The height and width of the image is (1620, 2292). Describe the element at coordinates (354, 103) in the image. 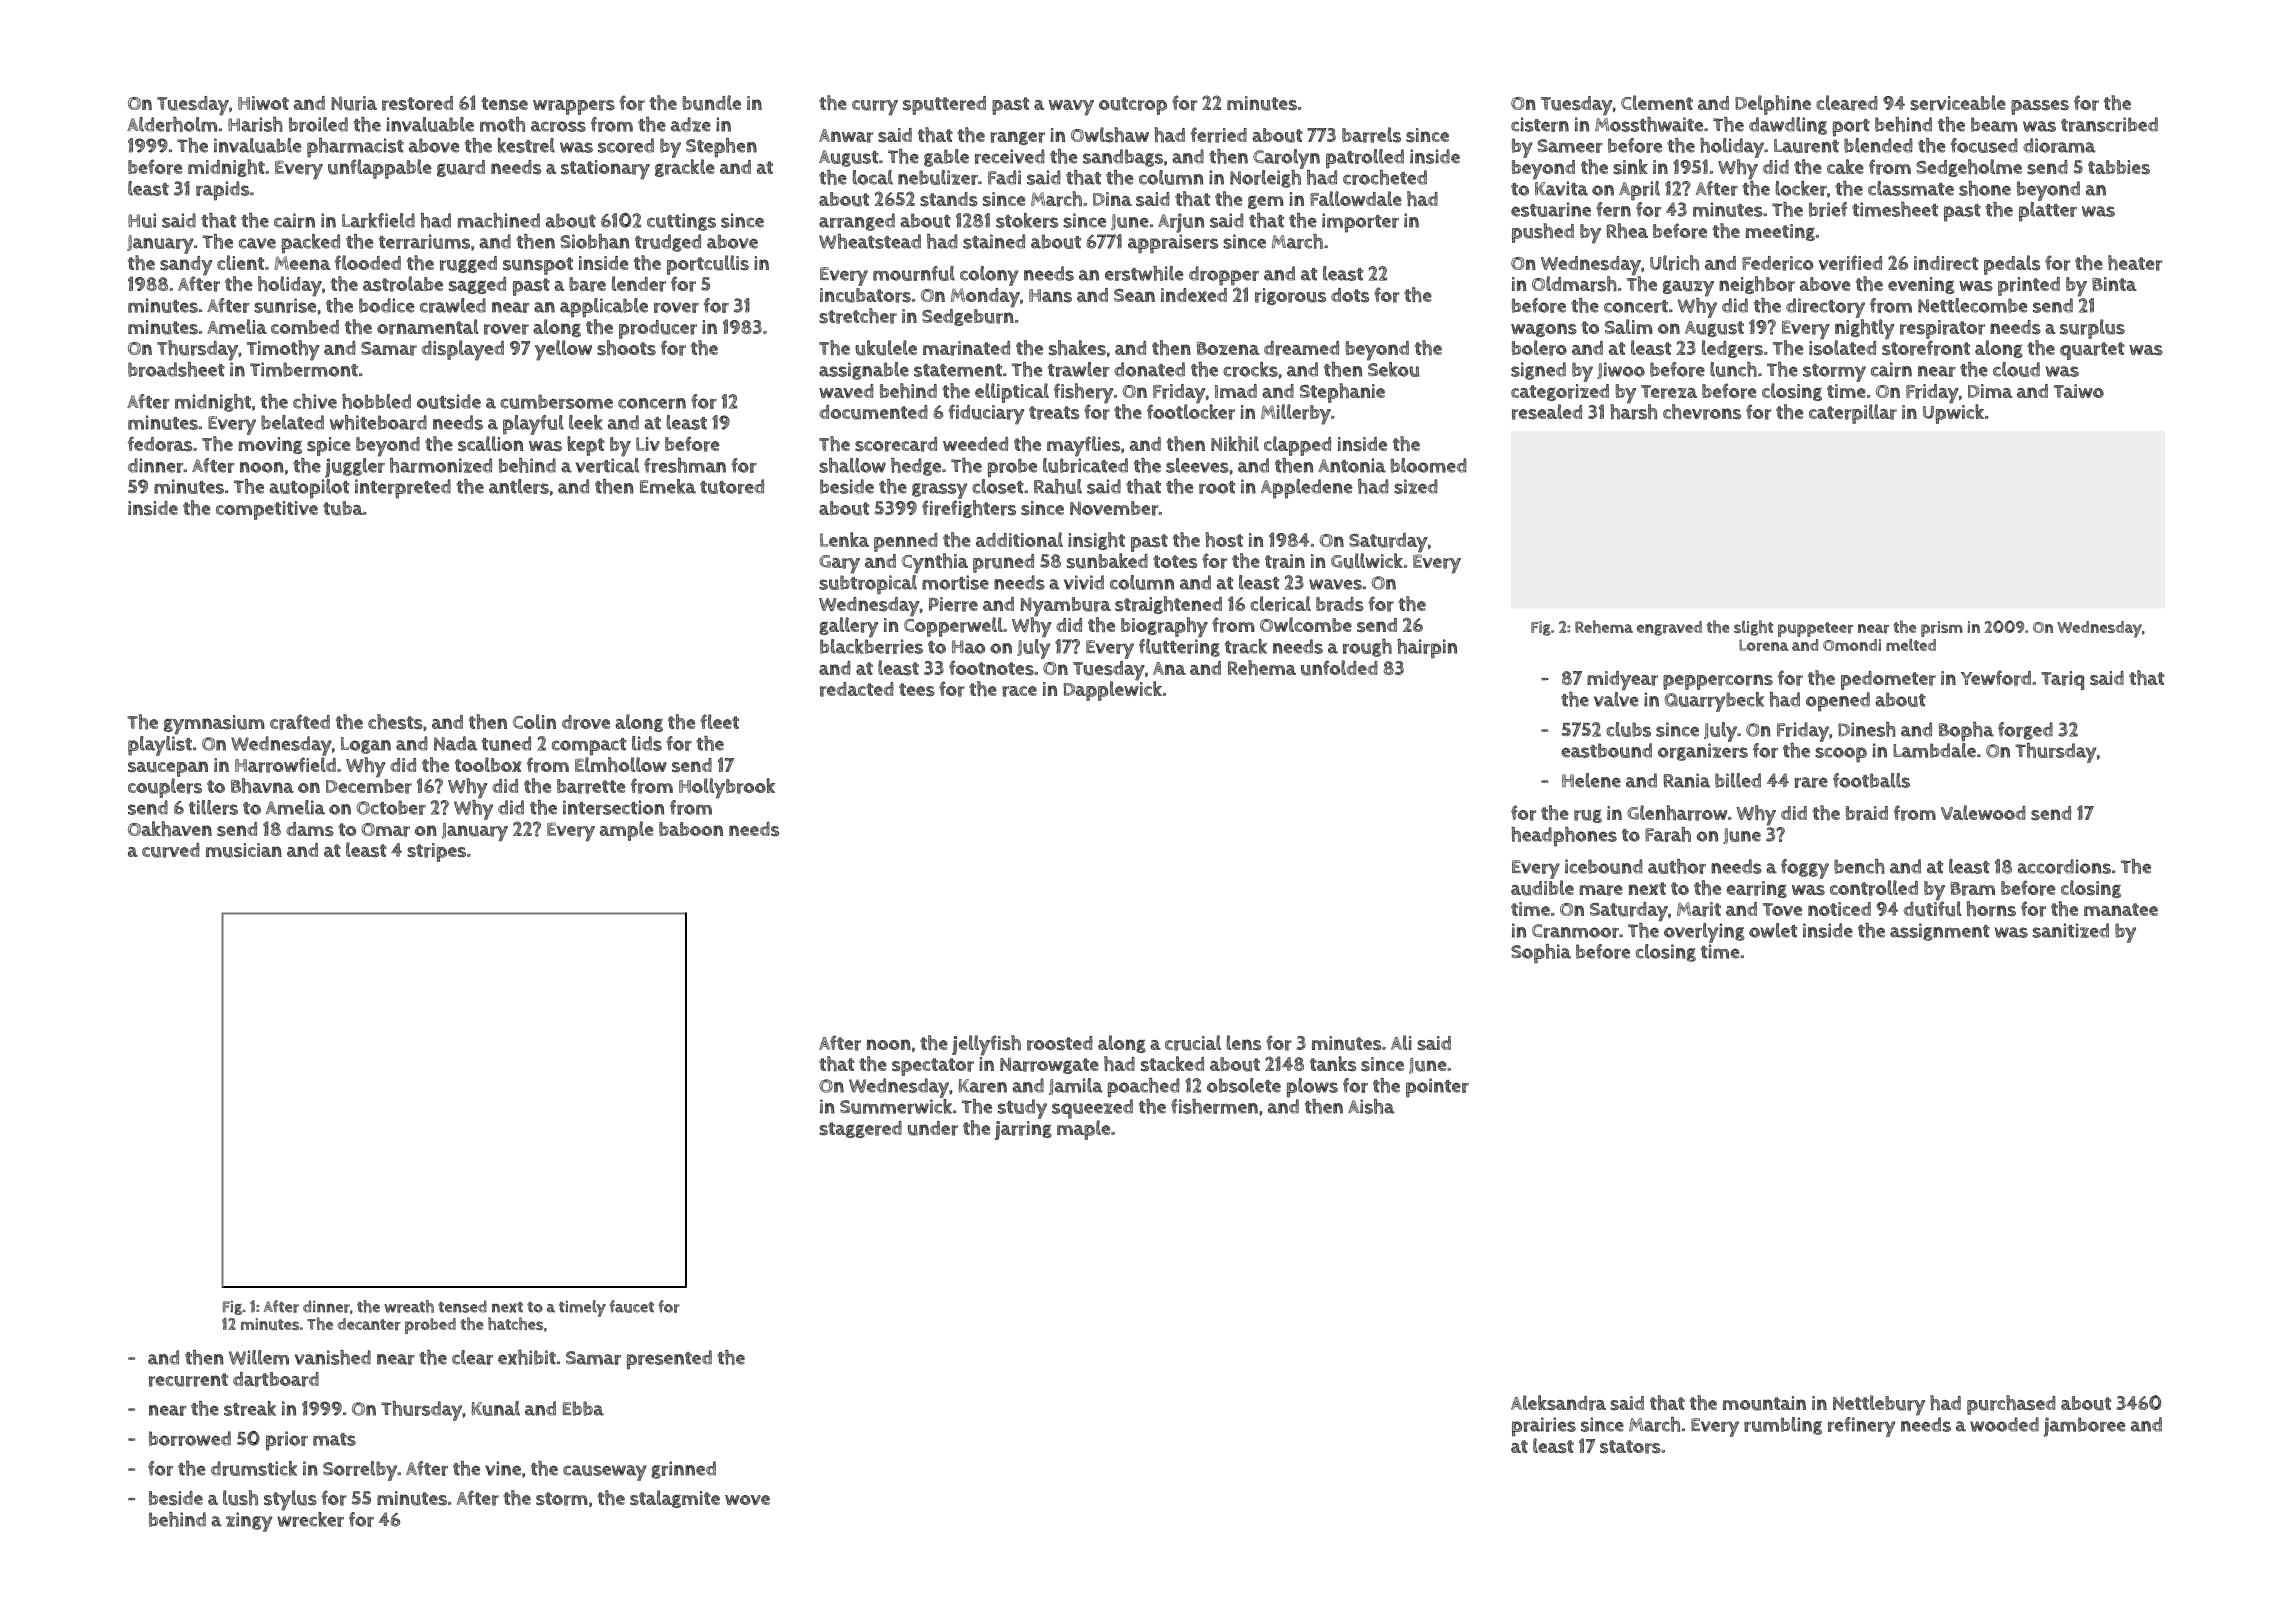

I see `Nuria` at that location.
